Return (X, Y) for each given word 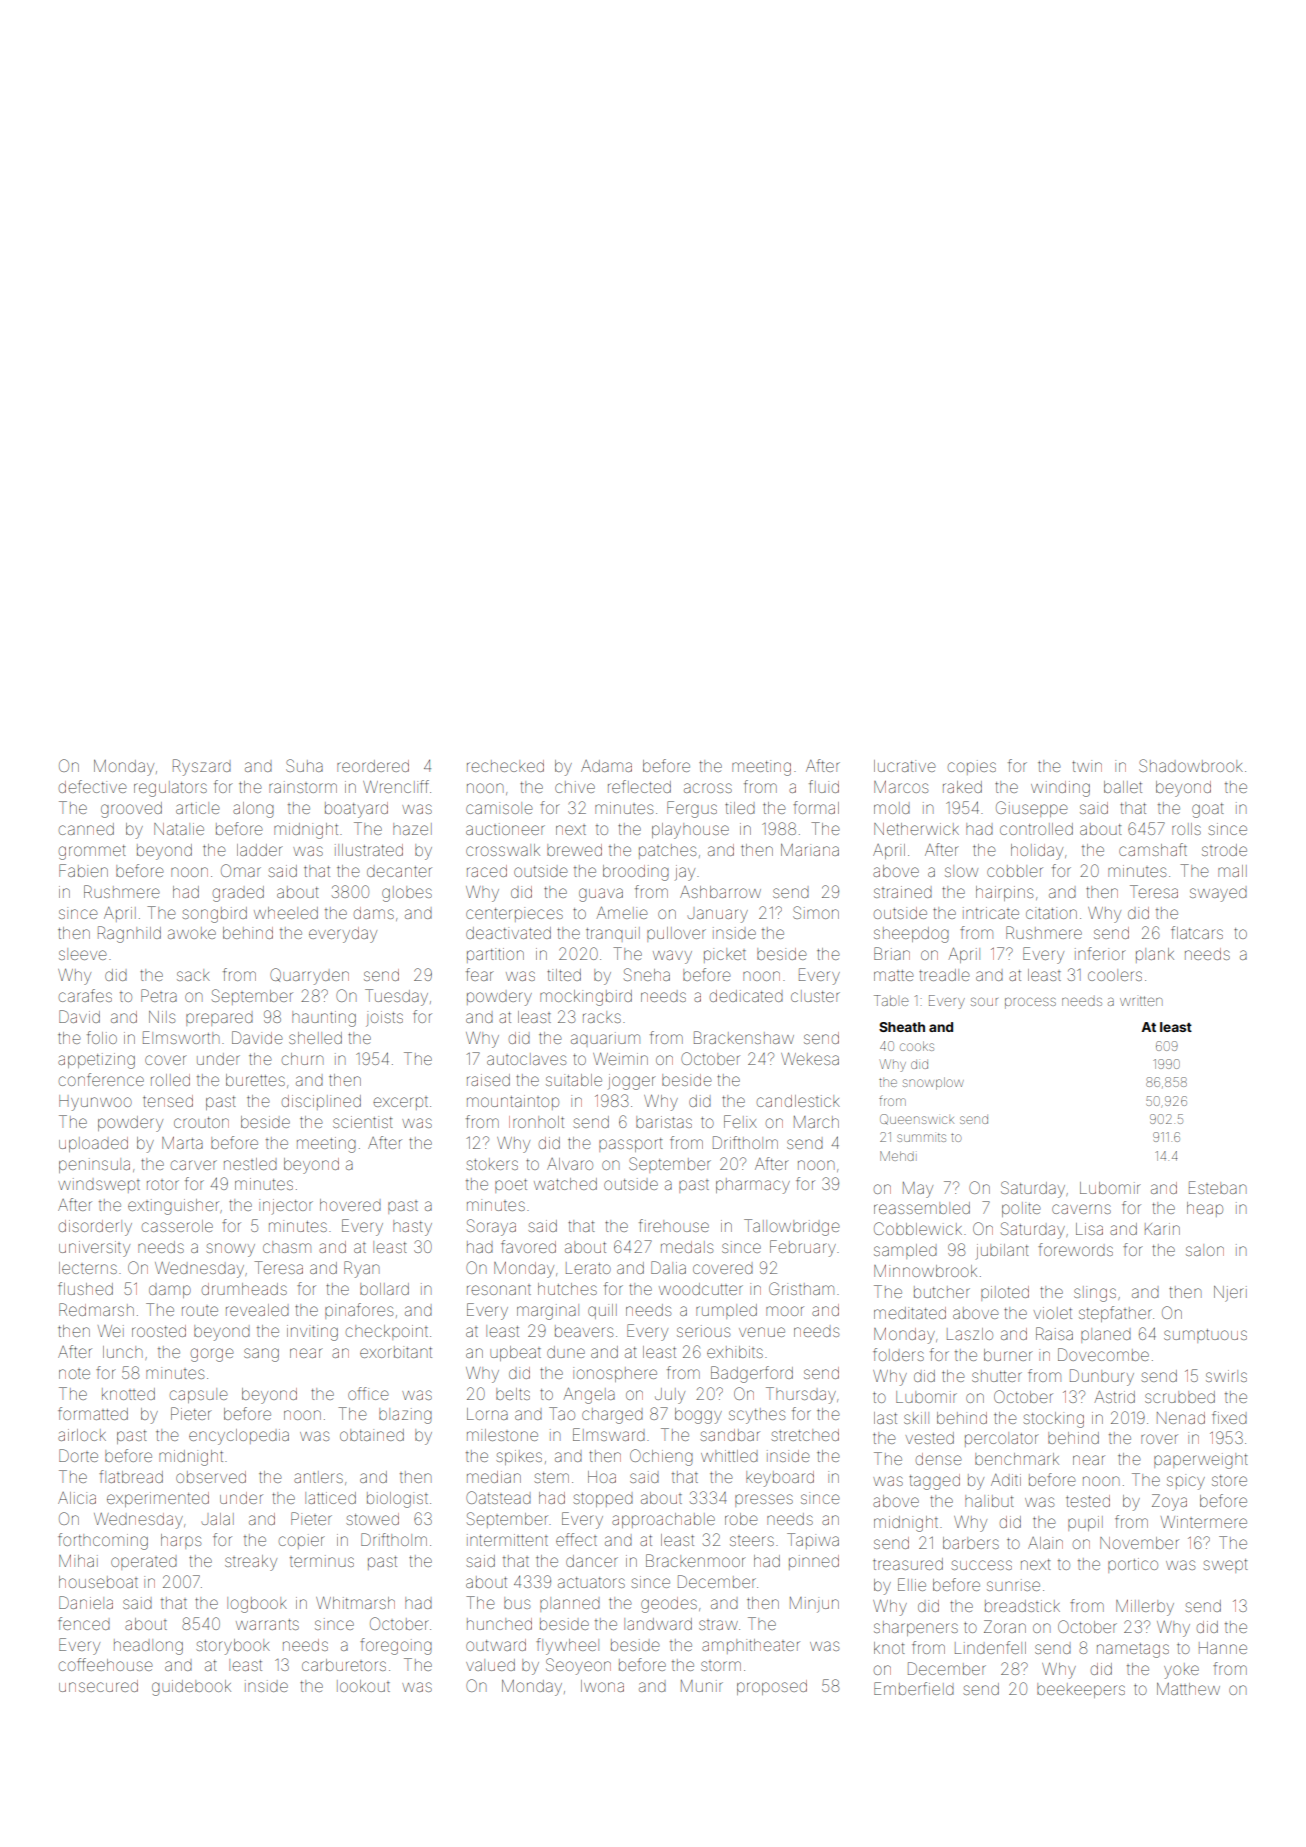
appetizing (96, 1061)
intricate (991, 913)
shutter (997, 1376)
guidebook (191, 1688)
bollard (384, 1289)
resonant (499, 1290)
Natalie (179, 829)
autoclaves (526, 1059)
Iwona (602, 1686)
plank (1155, 955)
